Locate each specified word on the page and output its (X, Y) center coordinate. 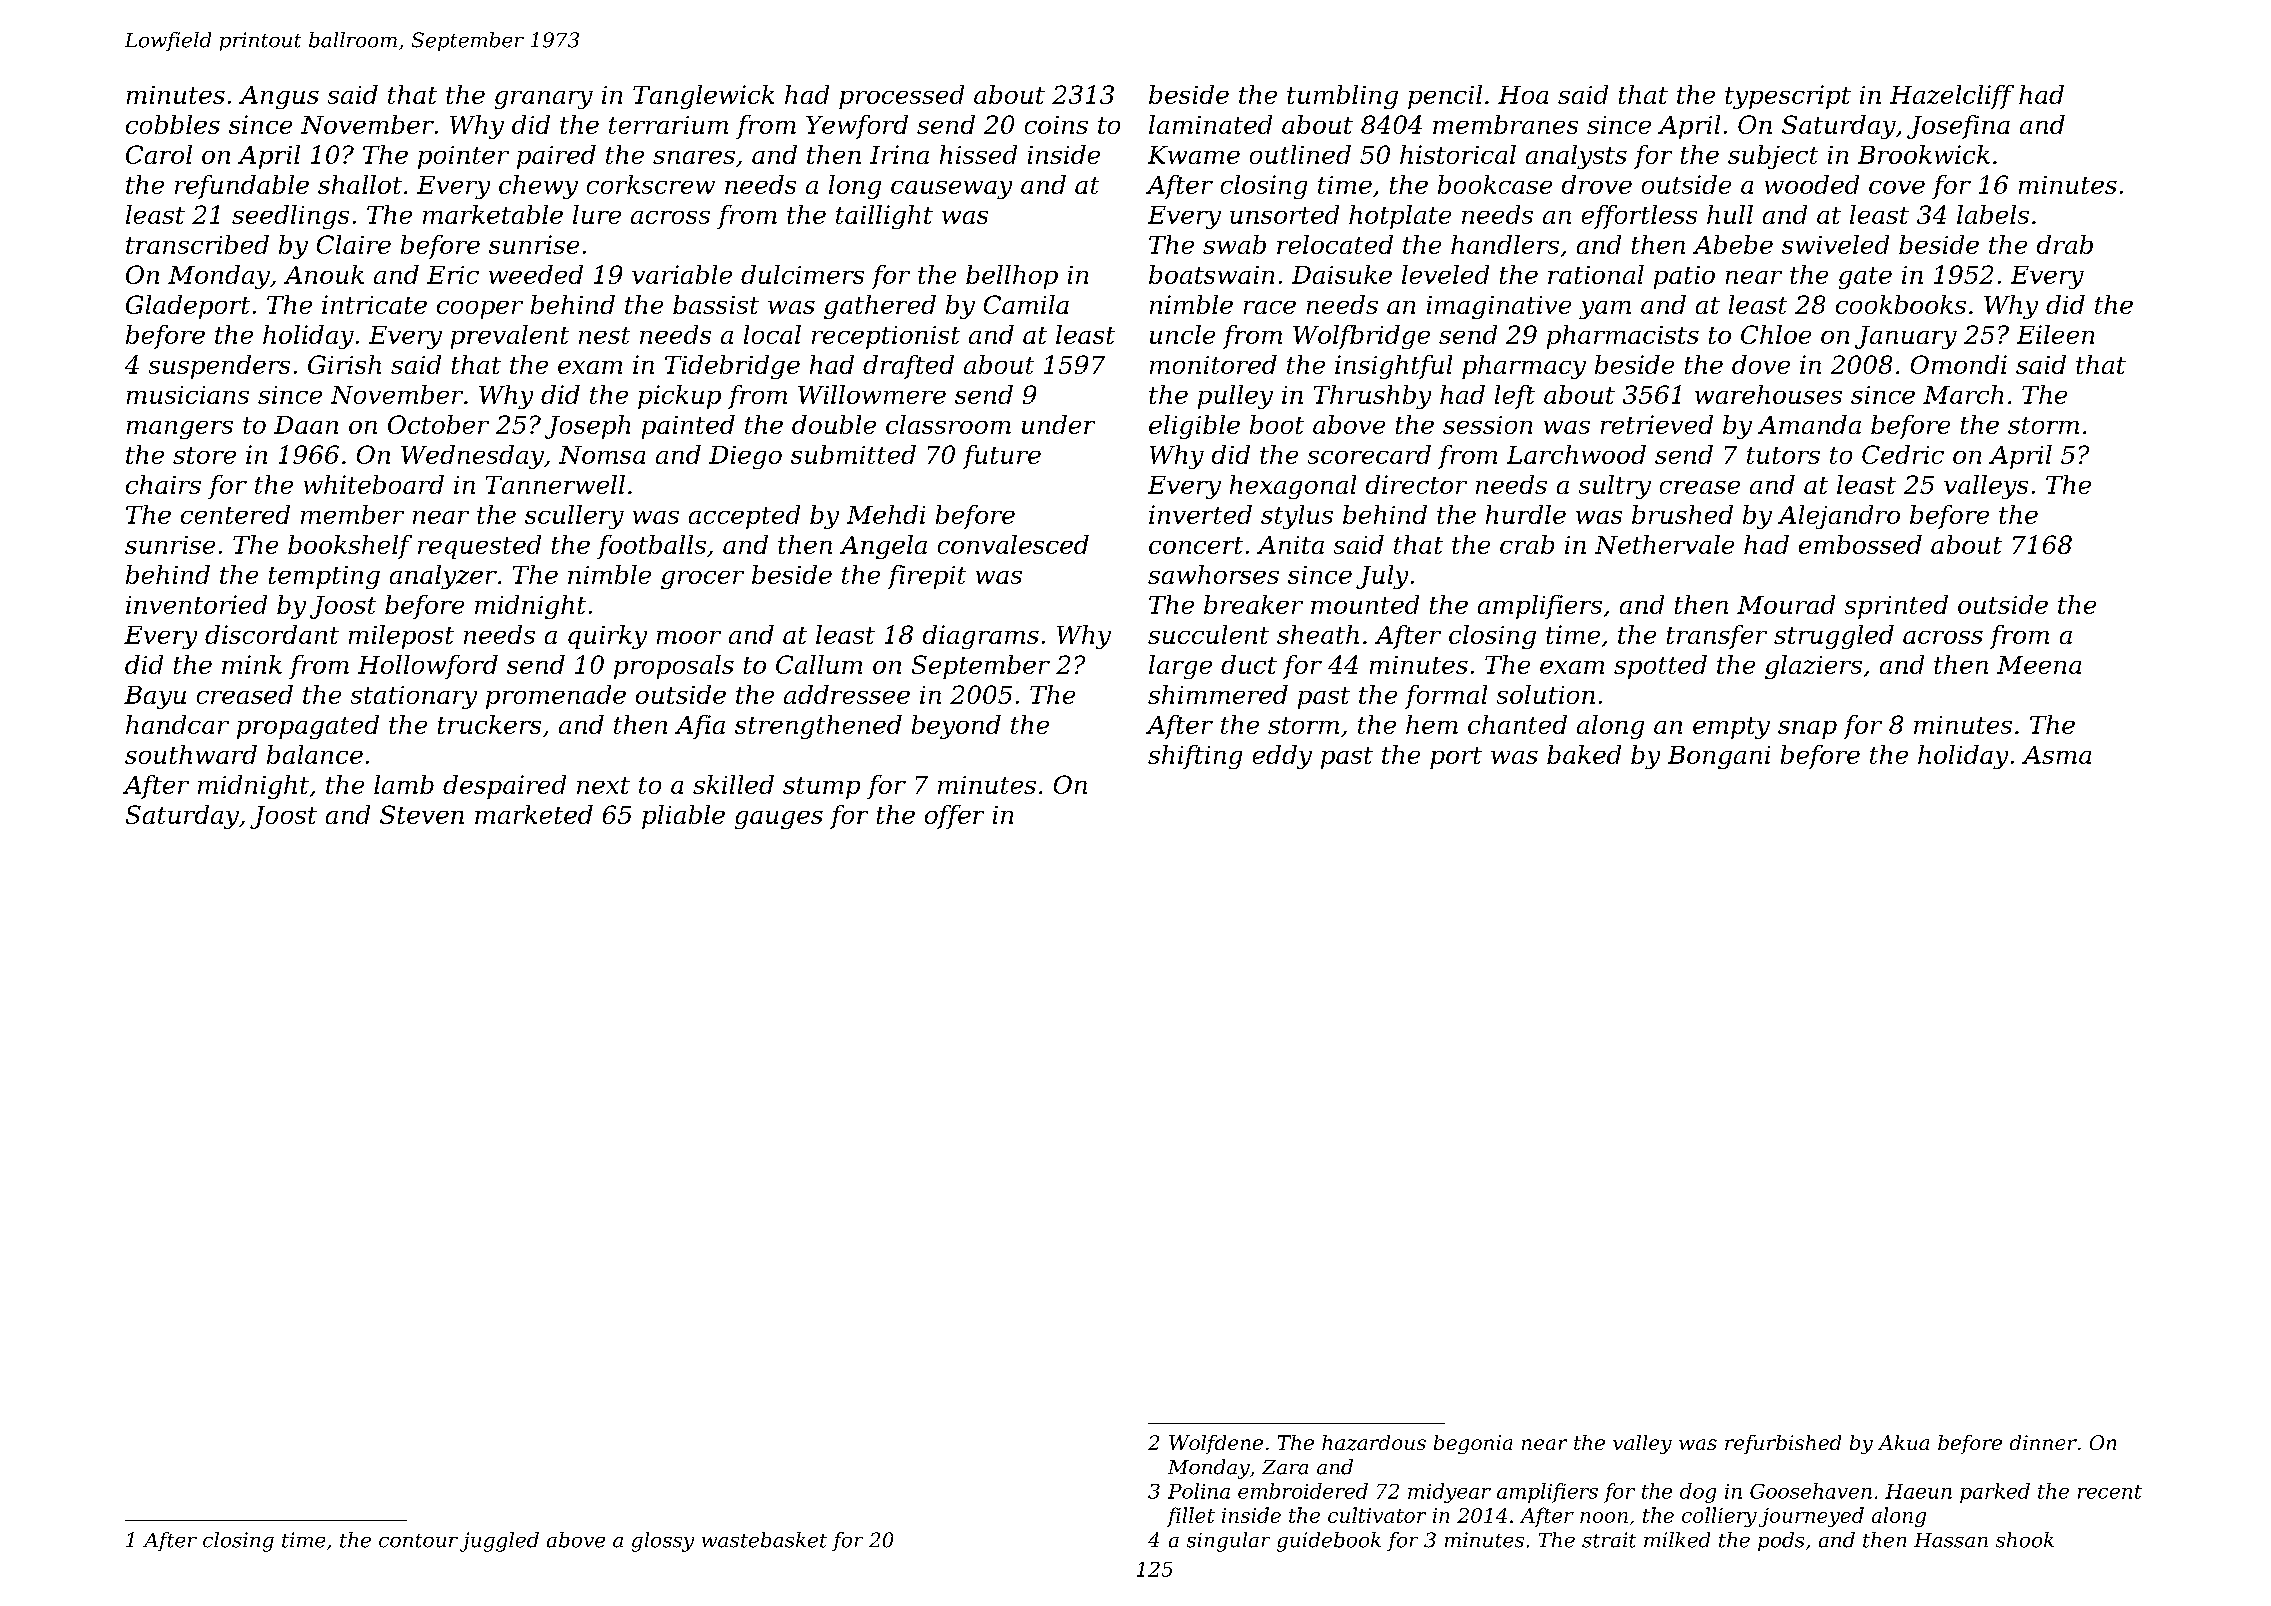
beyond (956, 727)
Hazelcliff (1952, 97)
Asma (2056, 755)
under (1058, 424)
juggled (499, 1542)
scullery (574, 517)
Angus (279, 97)
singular (1228, 1542)
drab (2065, 244)
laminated (1210, 124)
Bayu (155, 697)
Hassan (1951, 1540)
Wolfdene (1216, 1444)
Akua (1903, 1442)
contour (418, 1541)
